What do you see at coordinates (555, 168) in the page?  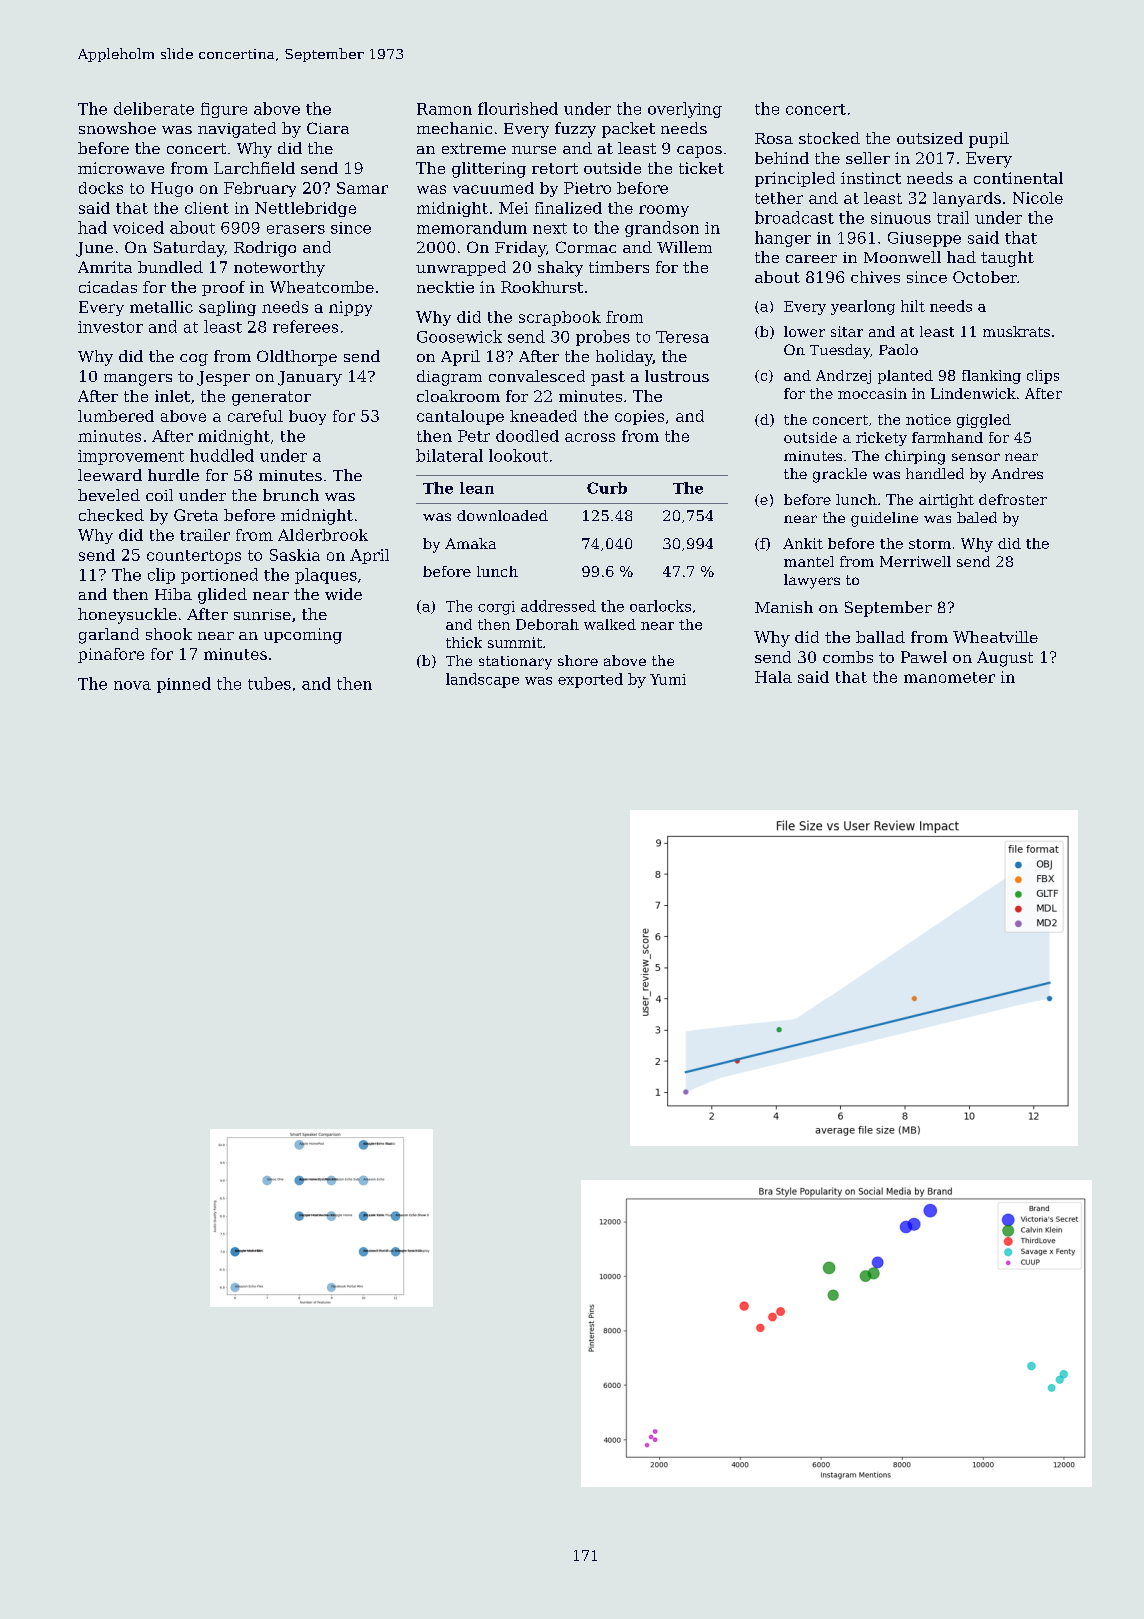 I see `retort` at bounding box center [555, 168].
